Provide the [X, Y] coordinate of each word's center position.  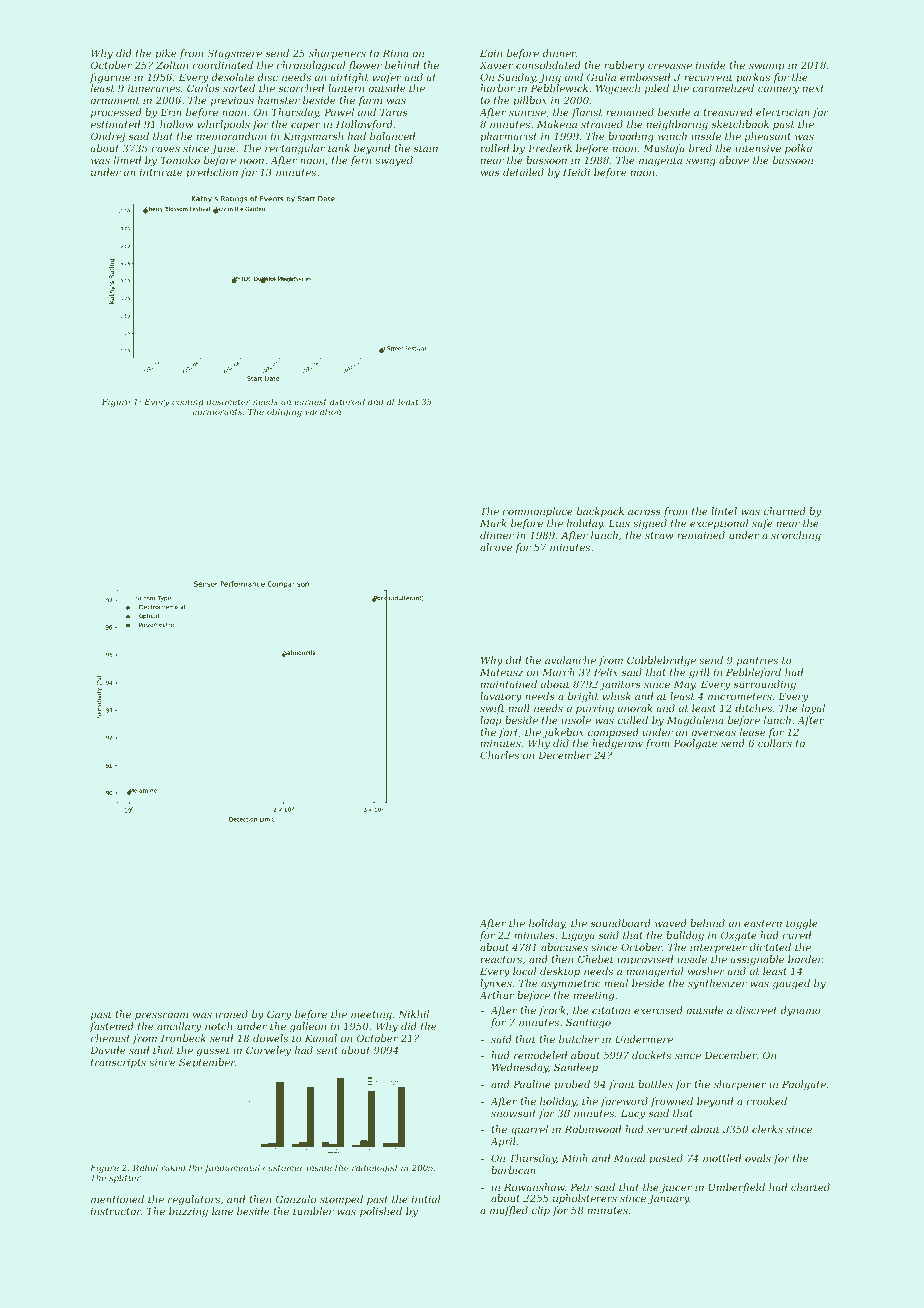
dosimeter [228, 401]
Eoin [491, 53]
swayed [394, 161]
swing [701, 161]
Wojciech [618, 89]
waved [671, 923]
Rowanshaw [534, 1187]
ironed [231, 1014]
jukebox [563, 733]
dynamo [800, 1011]
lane [222, 1211]
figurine [110, 78]
